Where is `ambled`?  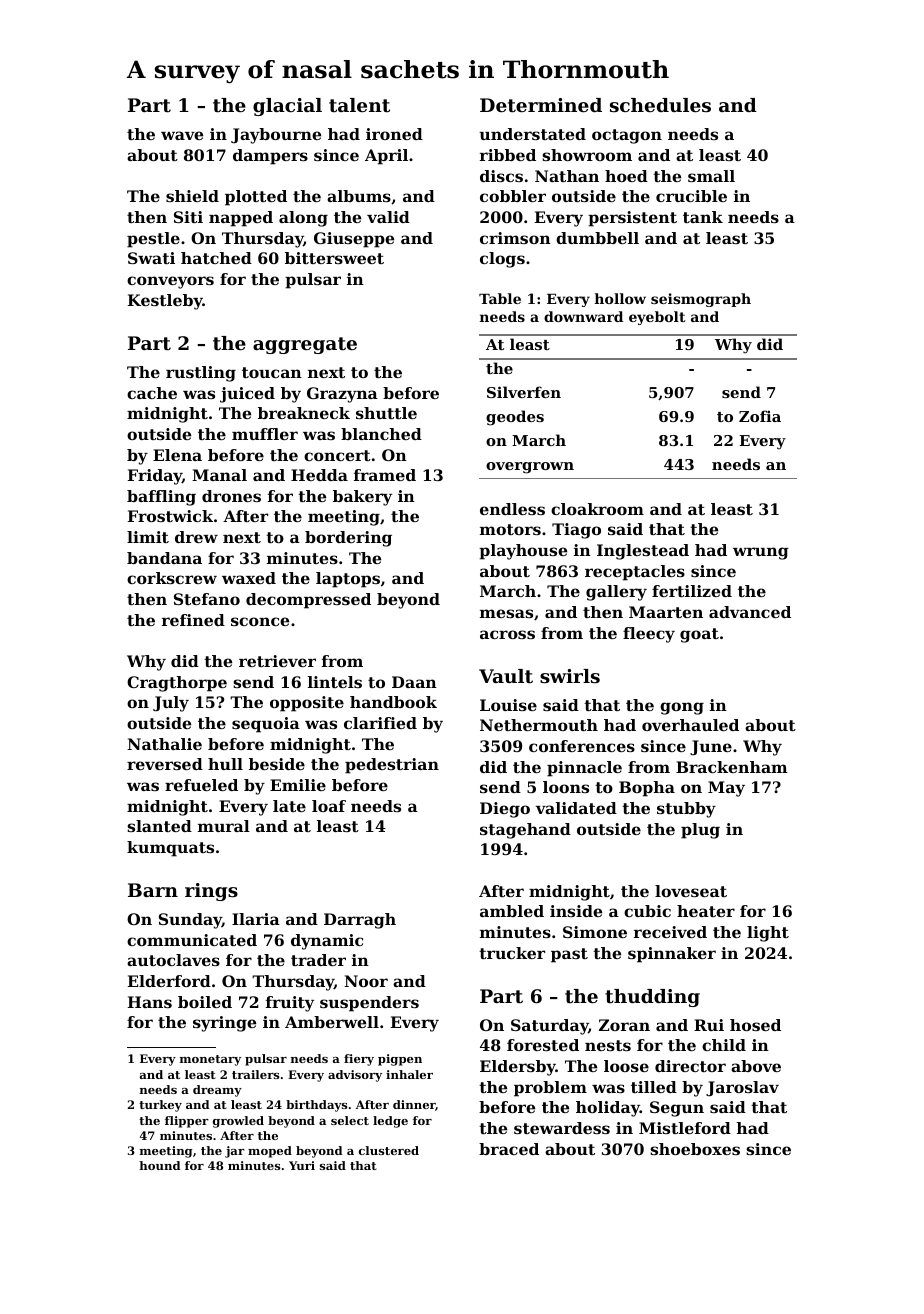 ambled is located at coordinates (512, 911).
